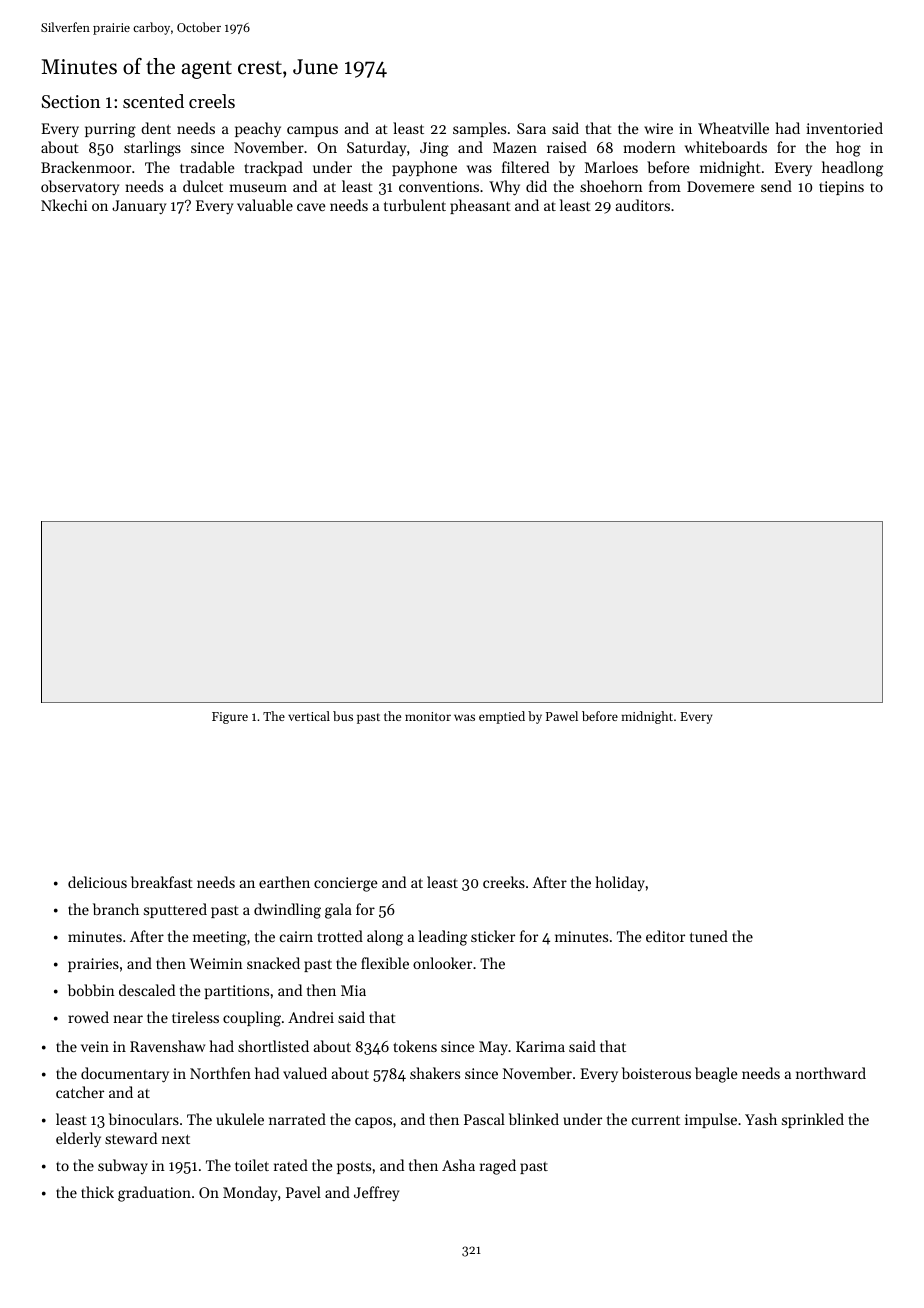 The image size is (924, 1308). I want to click on emptied, so click(502, 717).
